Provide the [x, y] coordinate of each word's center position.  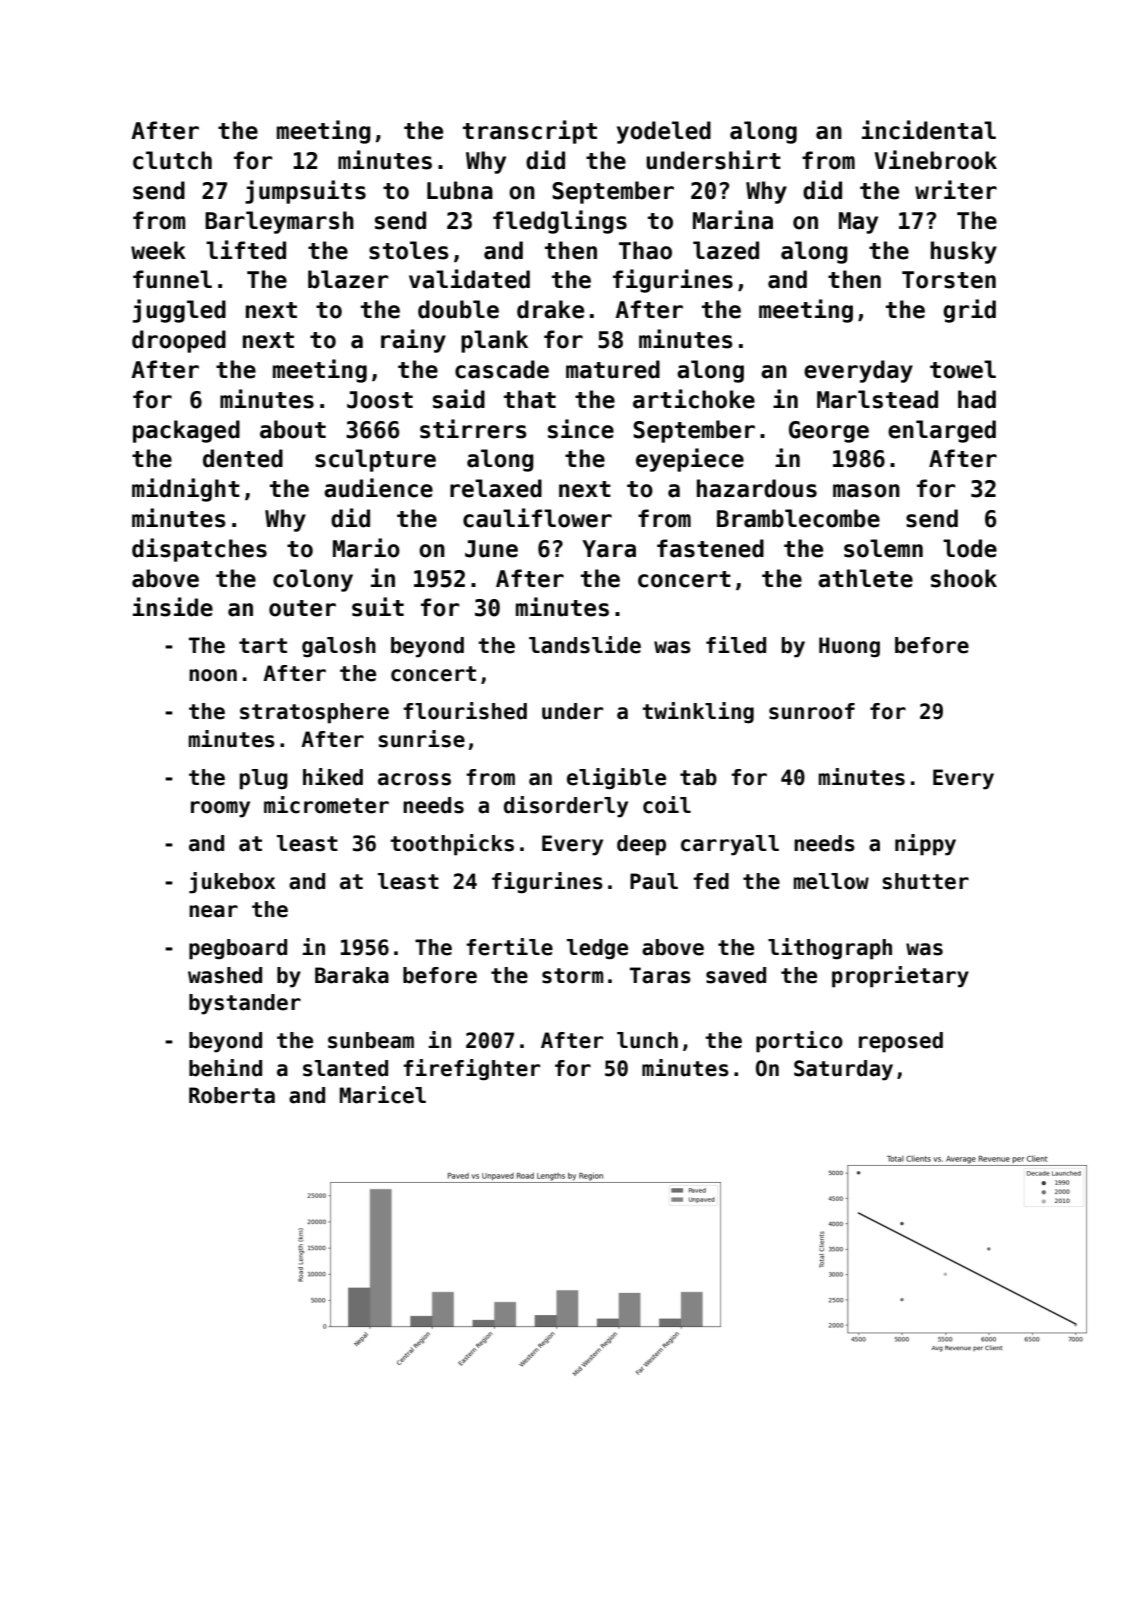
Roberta [232, 1095]
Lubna [460, 190]
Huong [849, 647]
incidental [929, 130]
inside [173, 607]
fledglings [560, 222]
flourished [465, 711]
